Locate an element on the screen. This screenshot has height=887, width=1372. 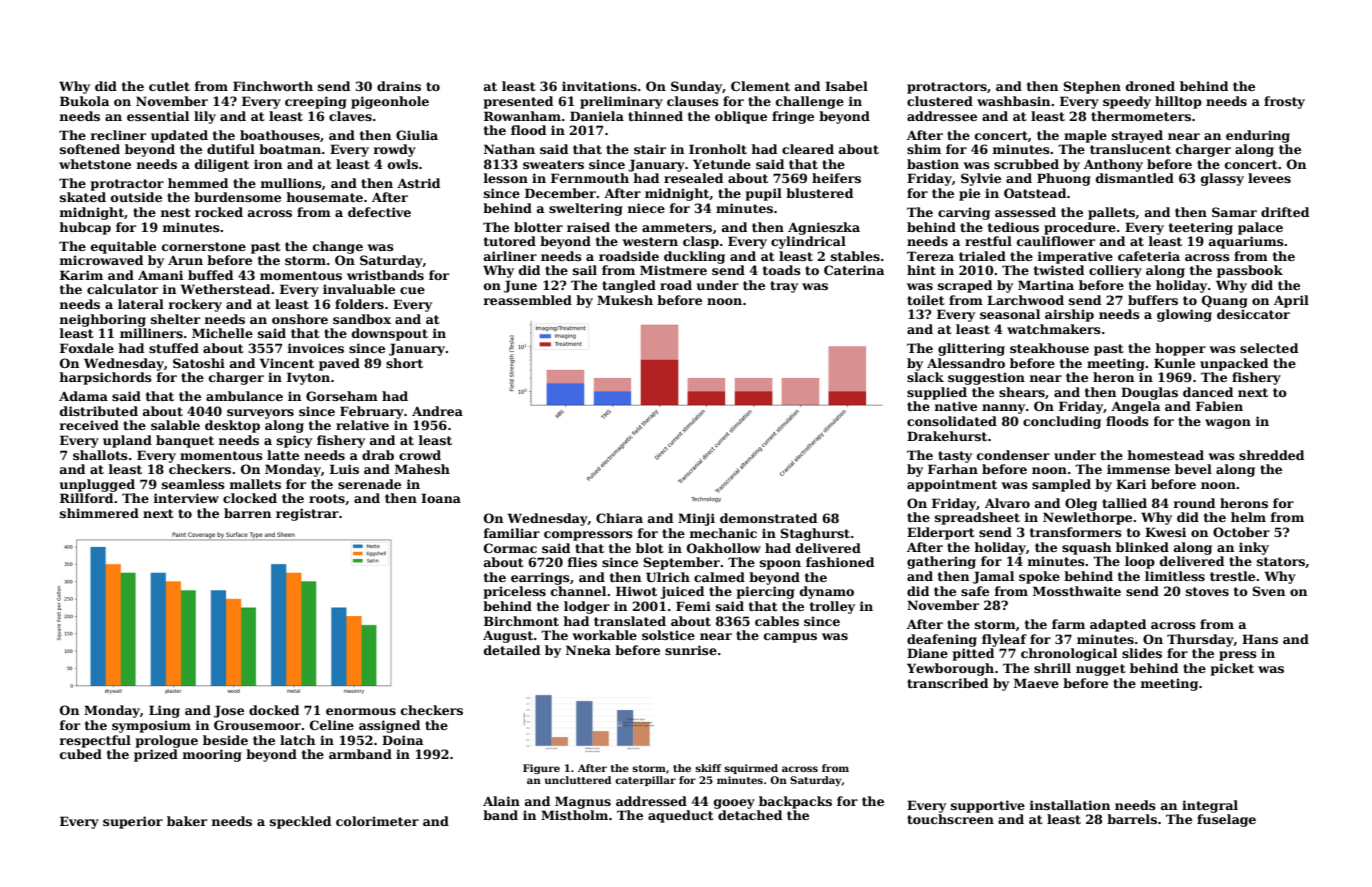
short is located at coordinates (404, 363).
